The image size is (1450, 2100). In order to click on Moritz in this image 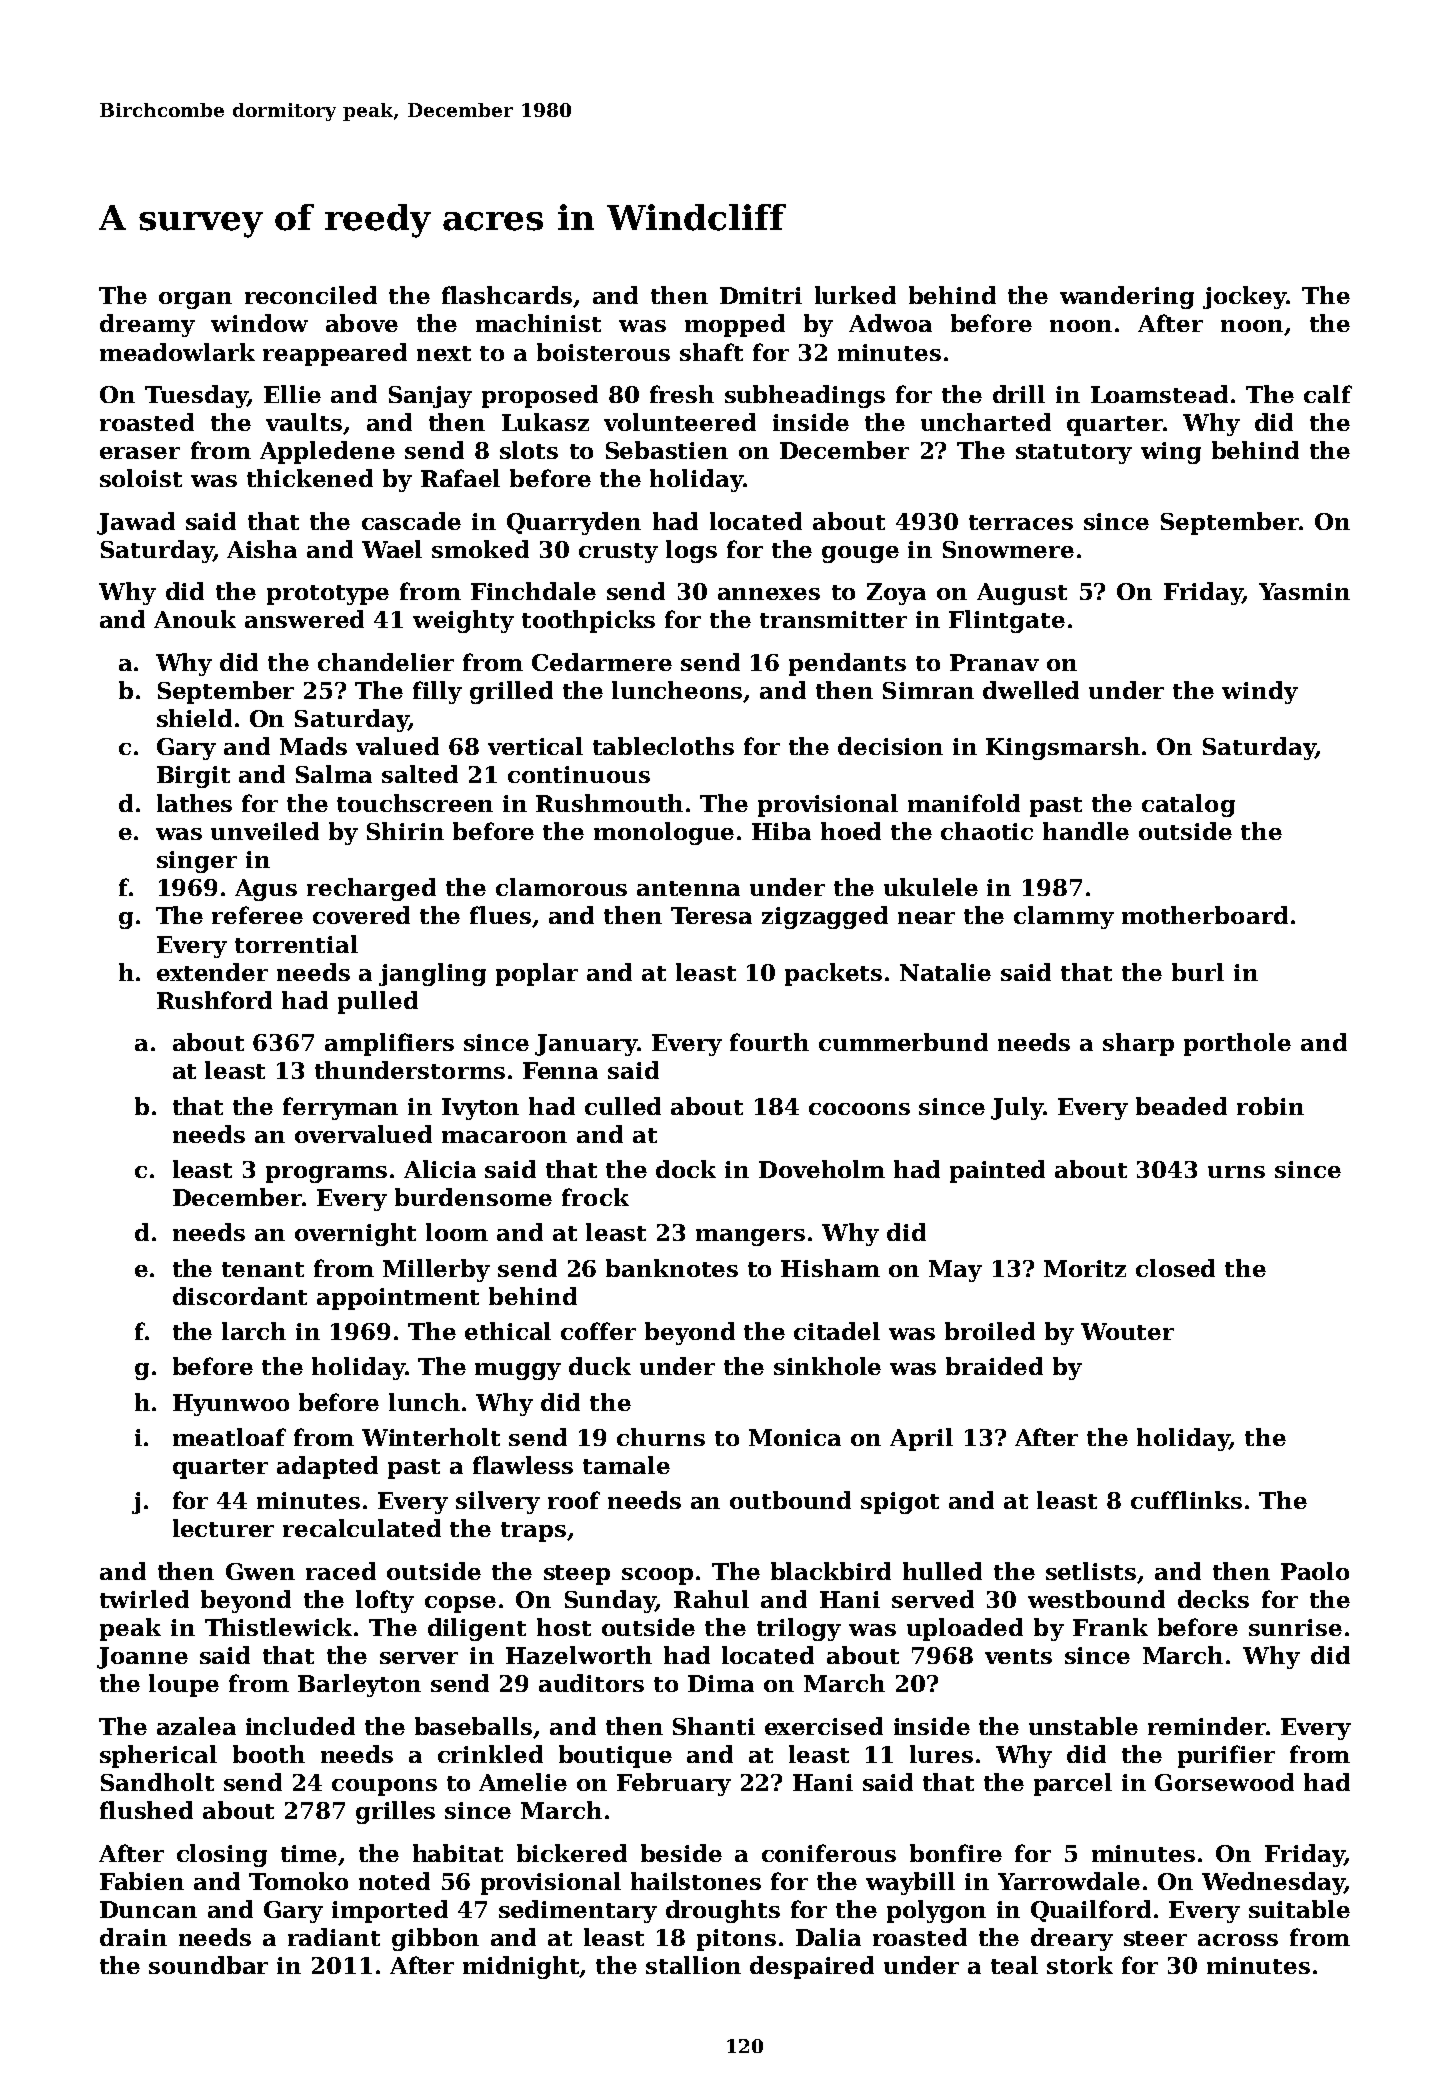, I will do `click(1085, 1268)`.
